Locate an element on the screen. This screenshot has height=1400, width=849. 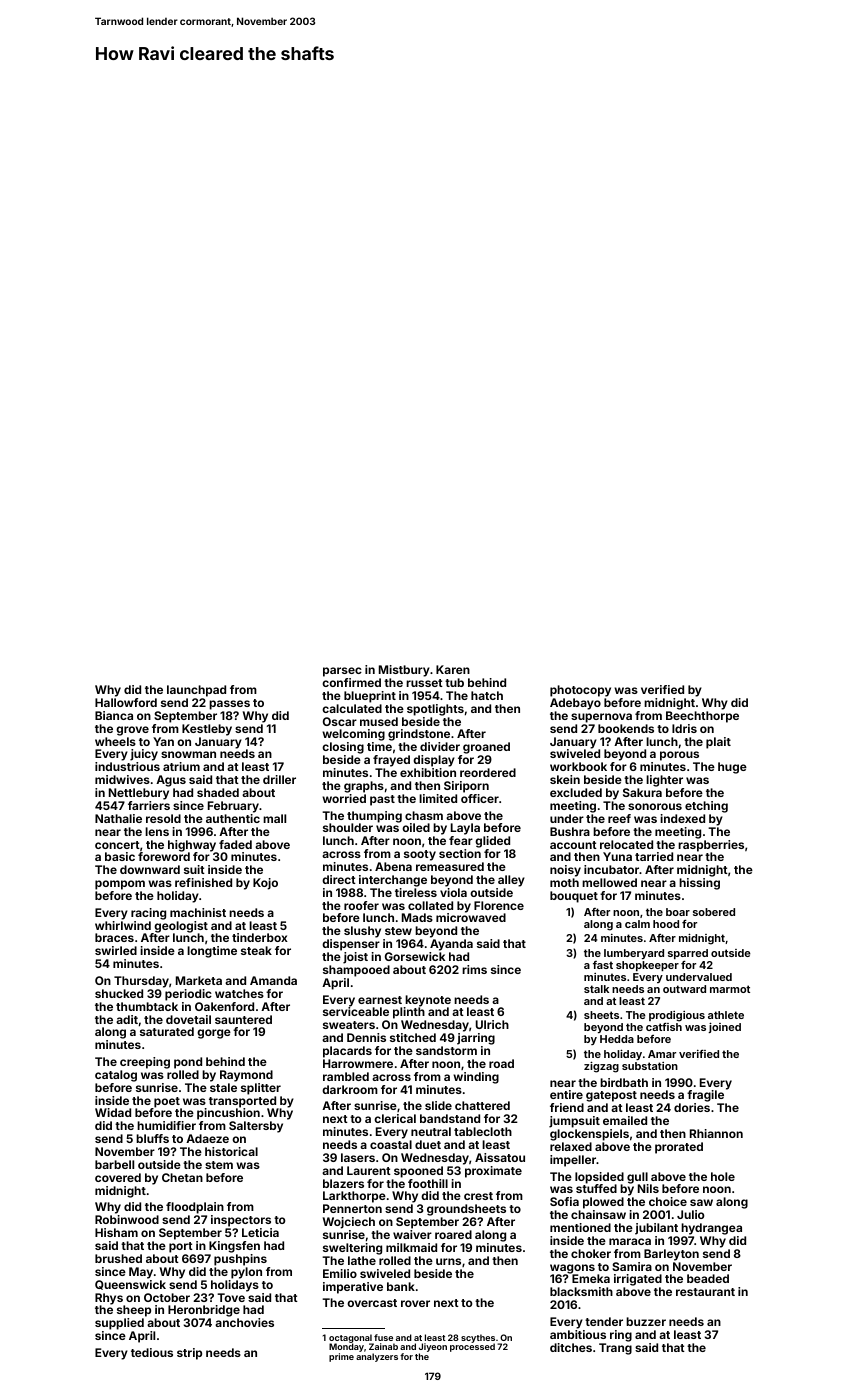
Karen is located at coordinates (453, 669).
